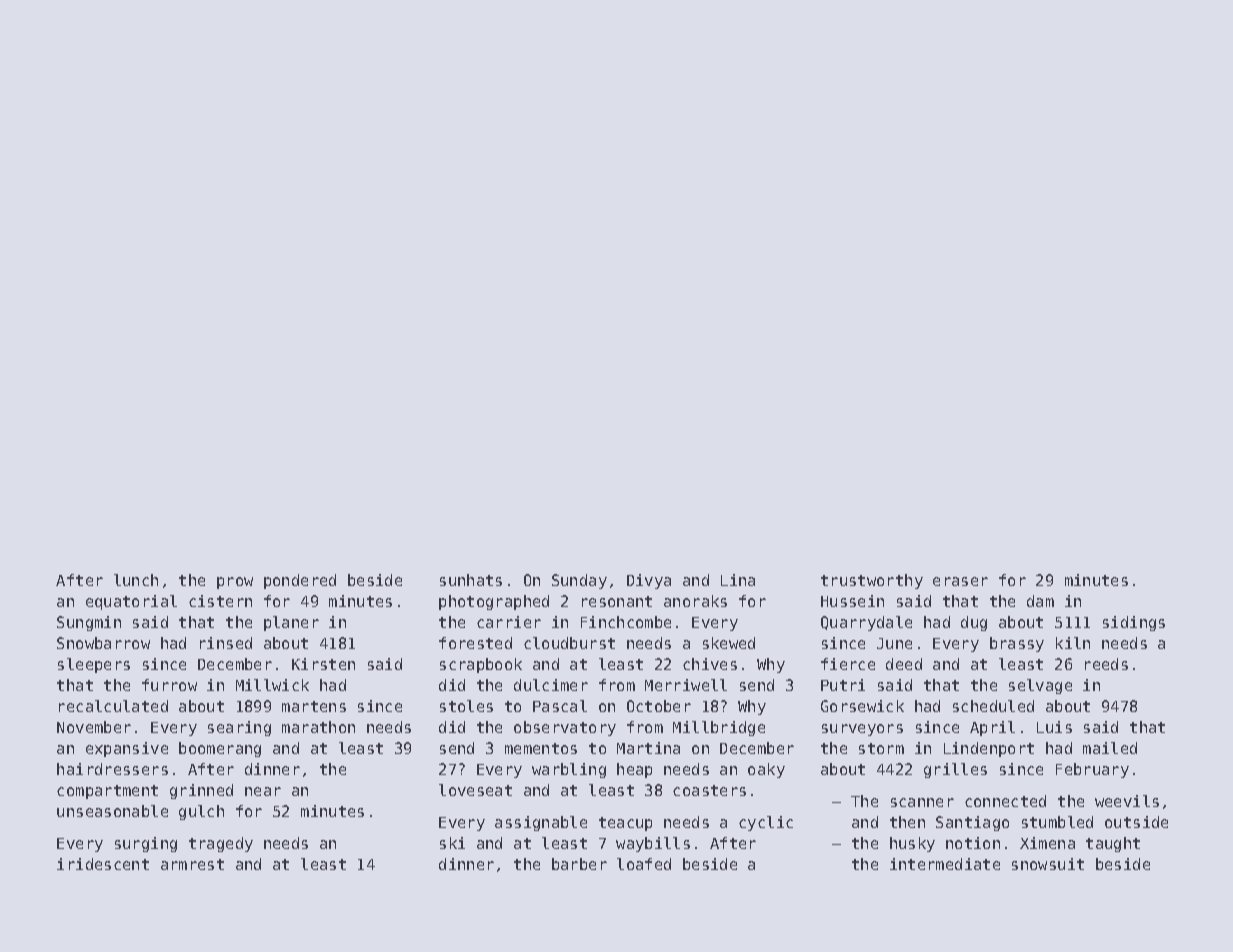  What do you see at coordinates (1106, 664) in the screenshot?
I see `reeds` at bounding box center [1106, 664].
